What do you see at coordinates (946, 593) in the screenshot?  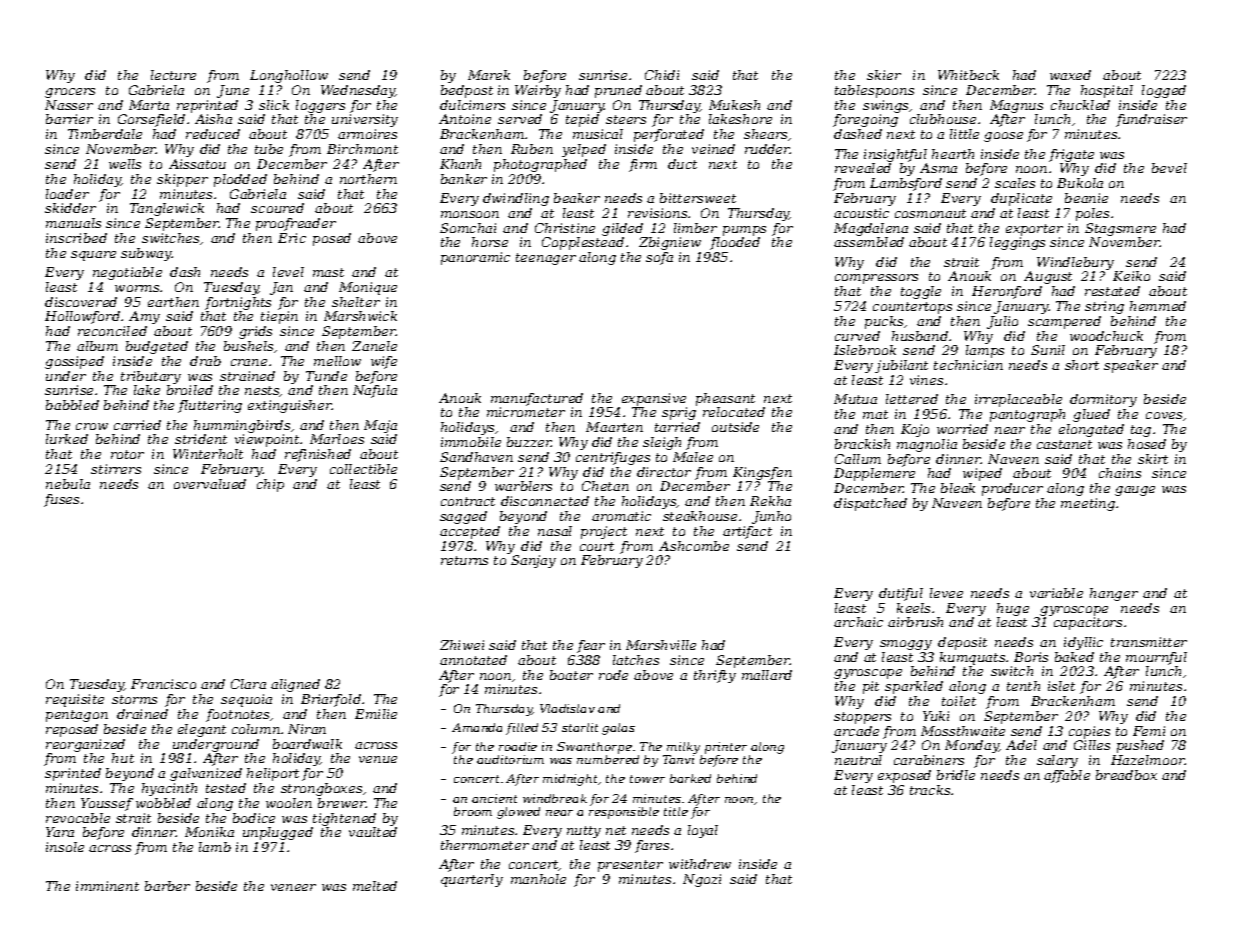 I see `levee` at bounding box center [946, 593].
